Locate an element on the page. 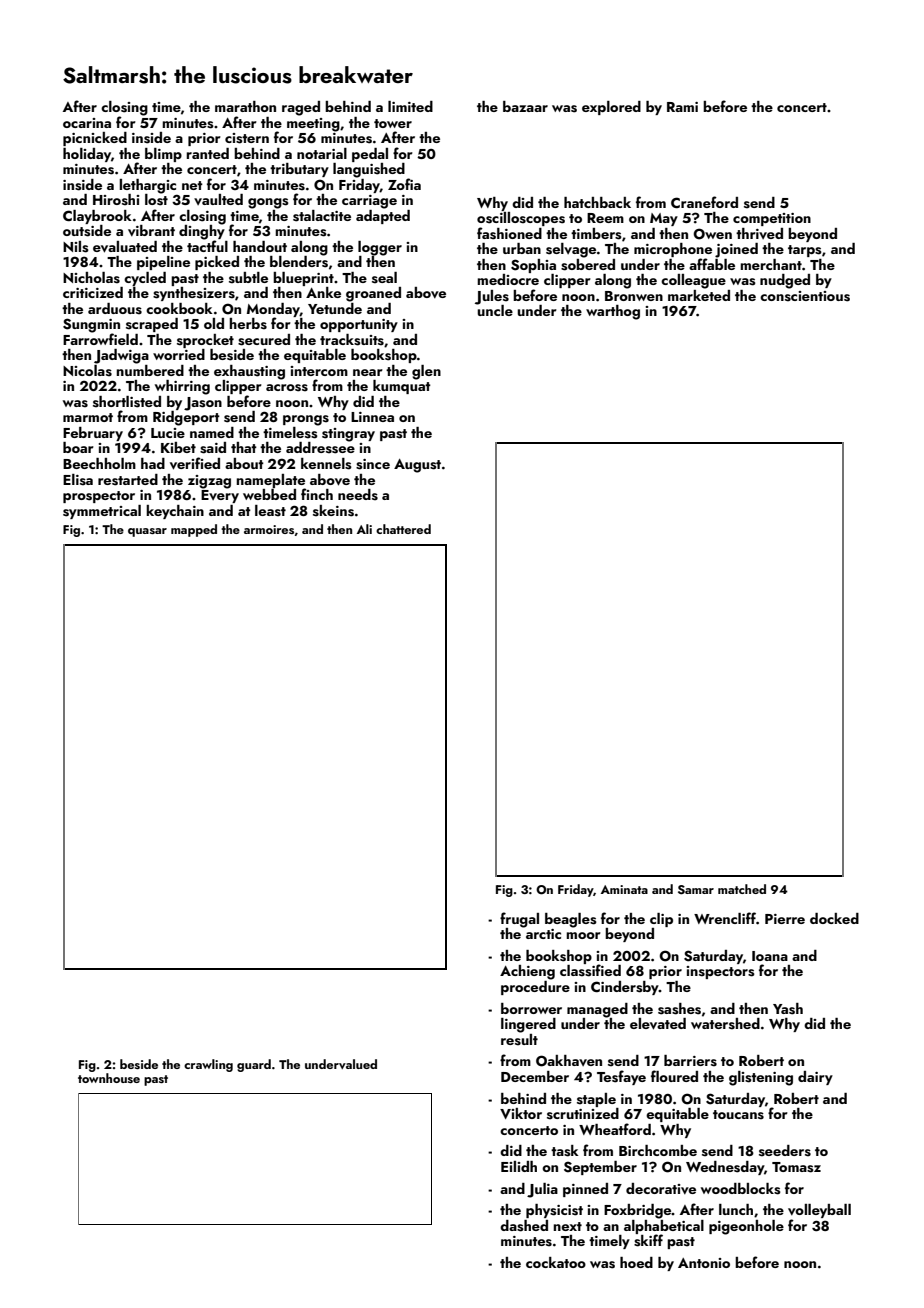  Nicolas is located at coordinates (87, 371).
